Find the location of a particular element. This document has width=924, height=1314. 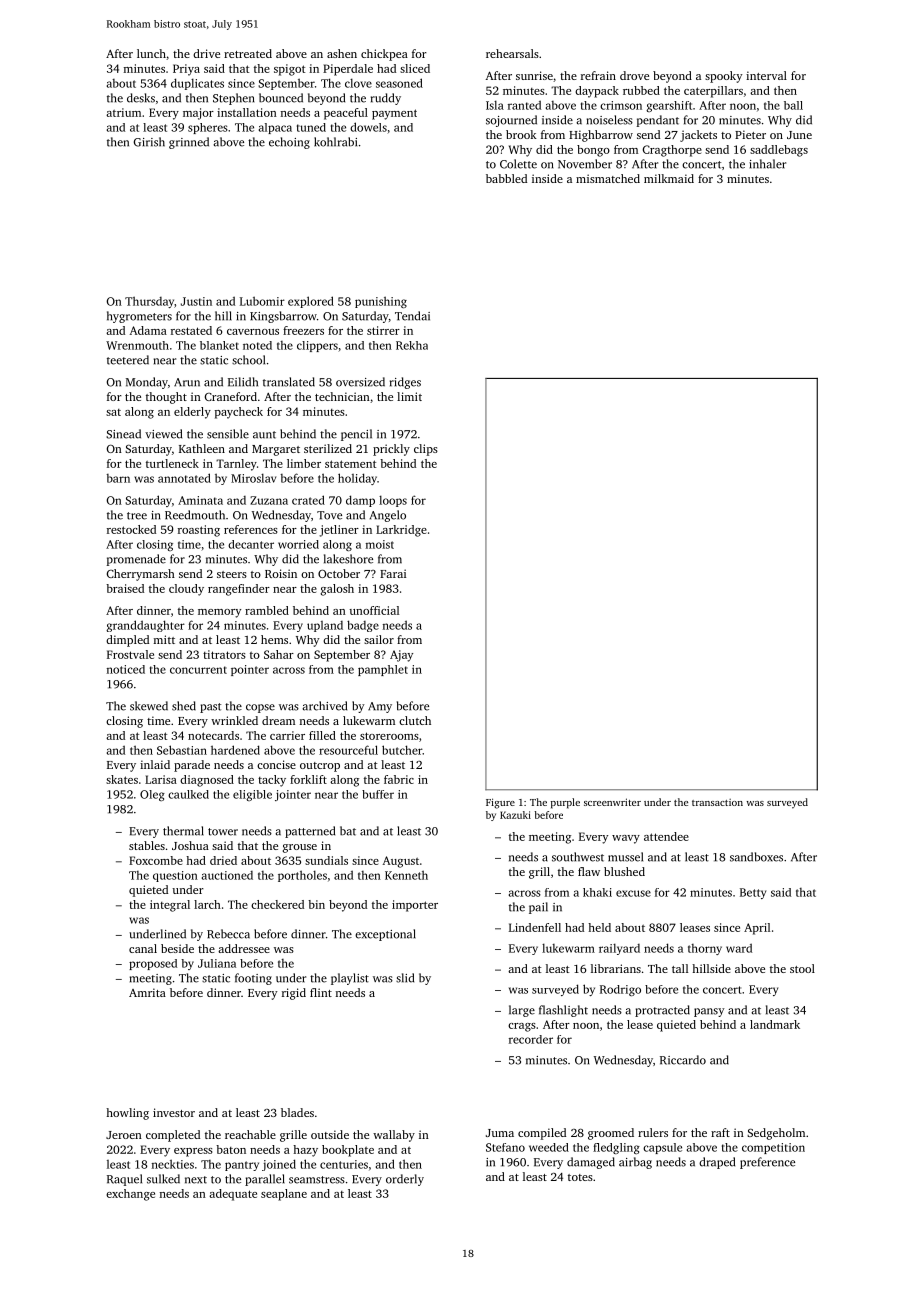

teetered is located at coordinates (128, 360).
